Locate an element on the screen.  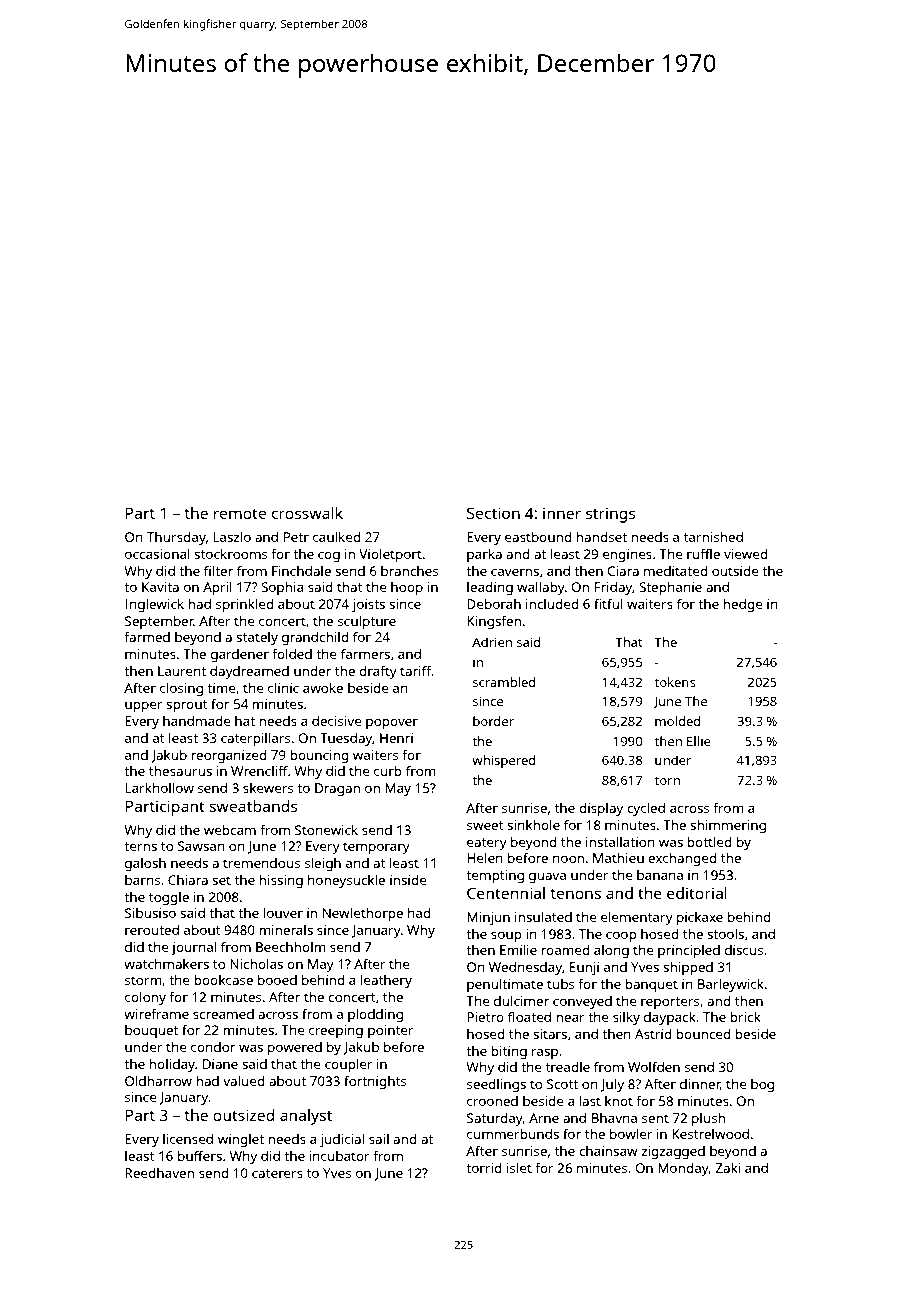
Larkhollow is located at coordinates (159, 788).
